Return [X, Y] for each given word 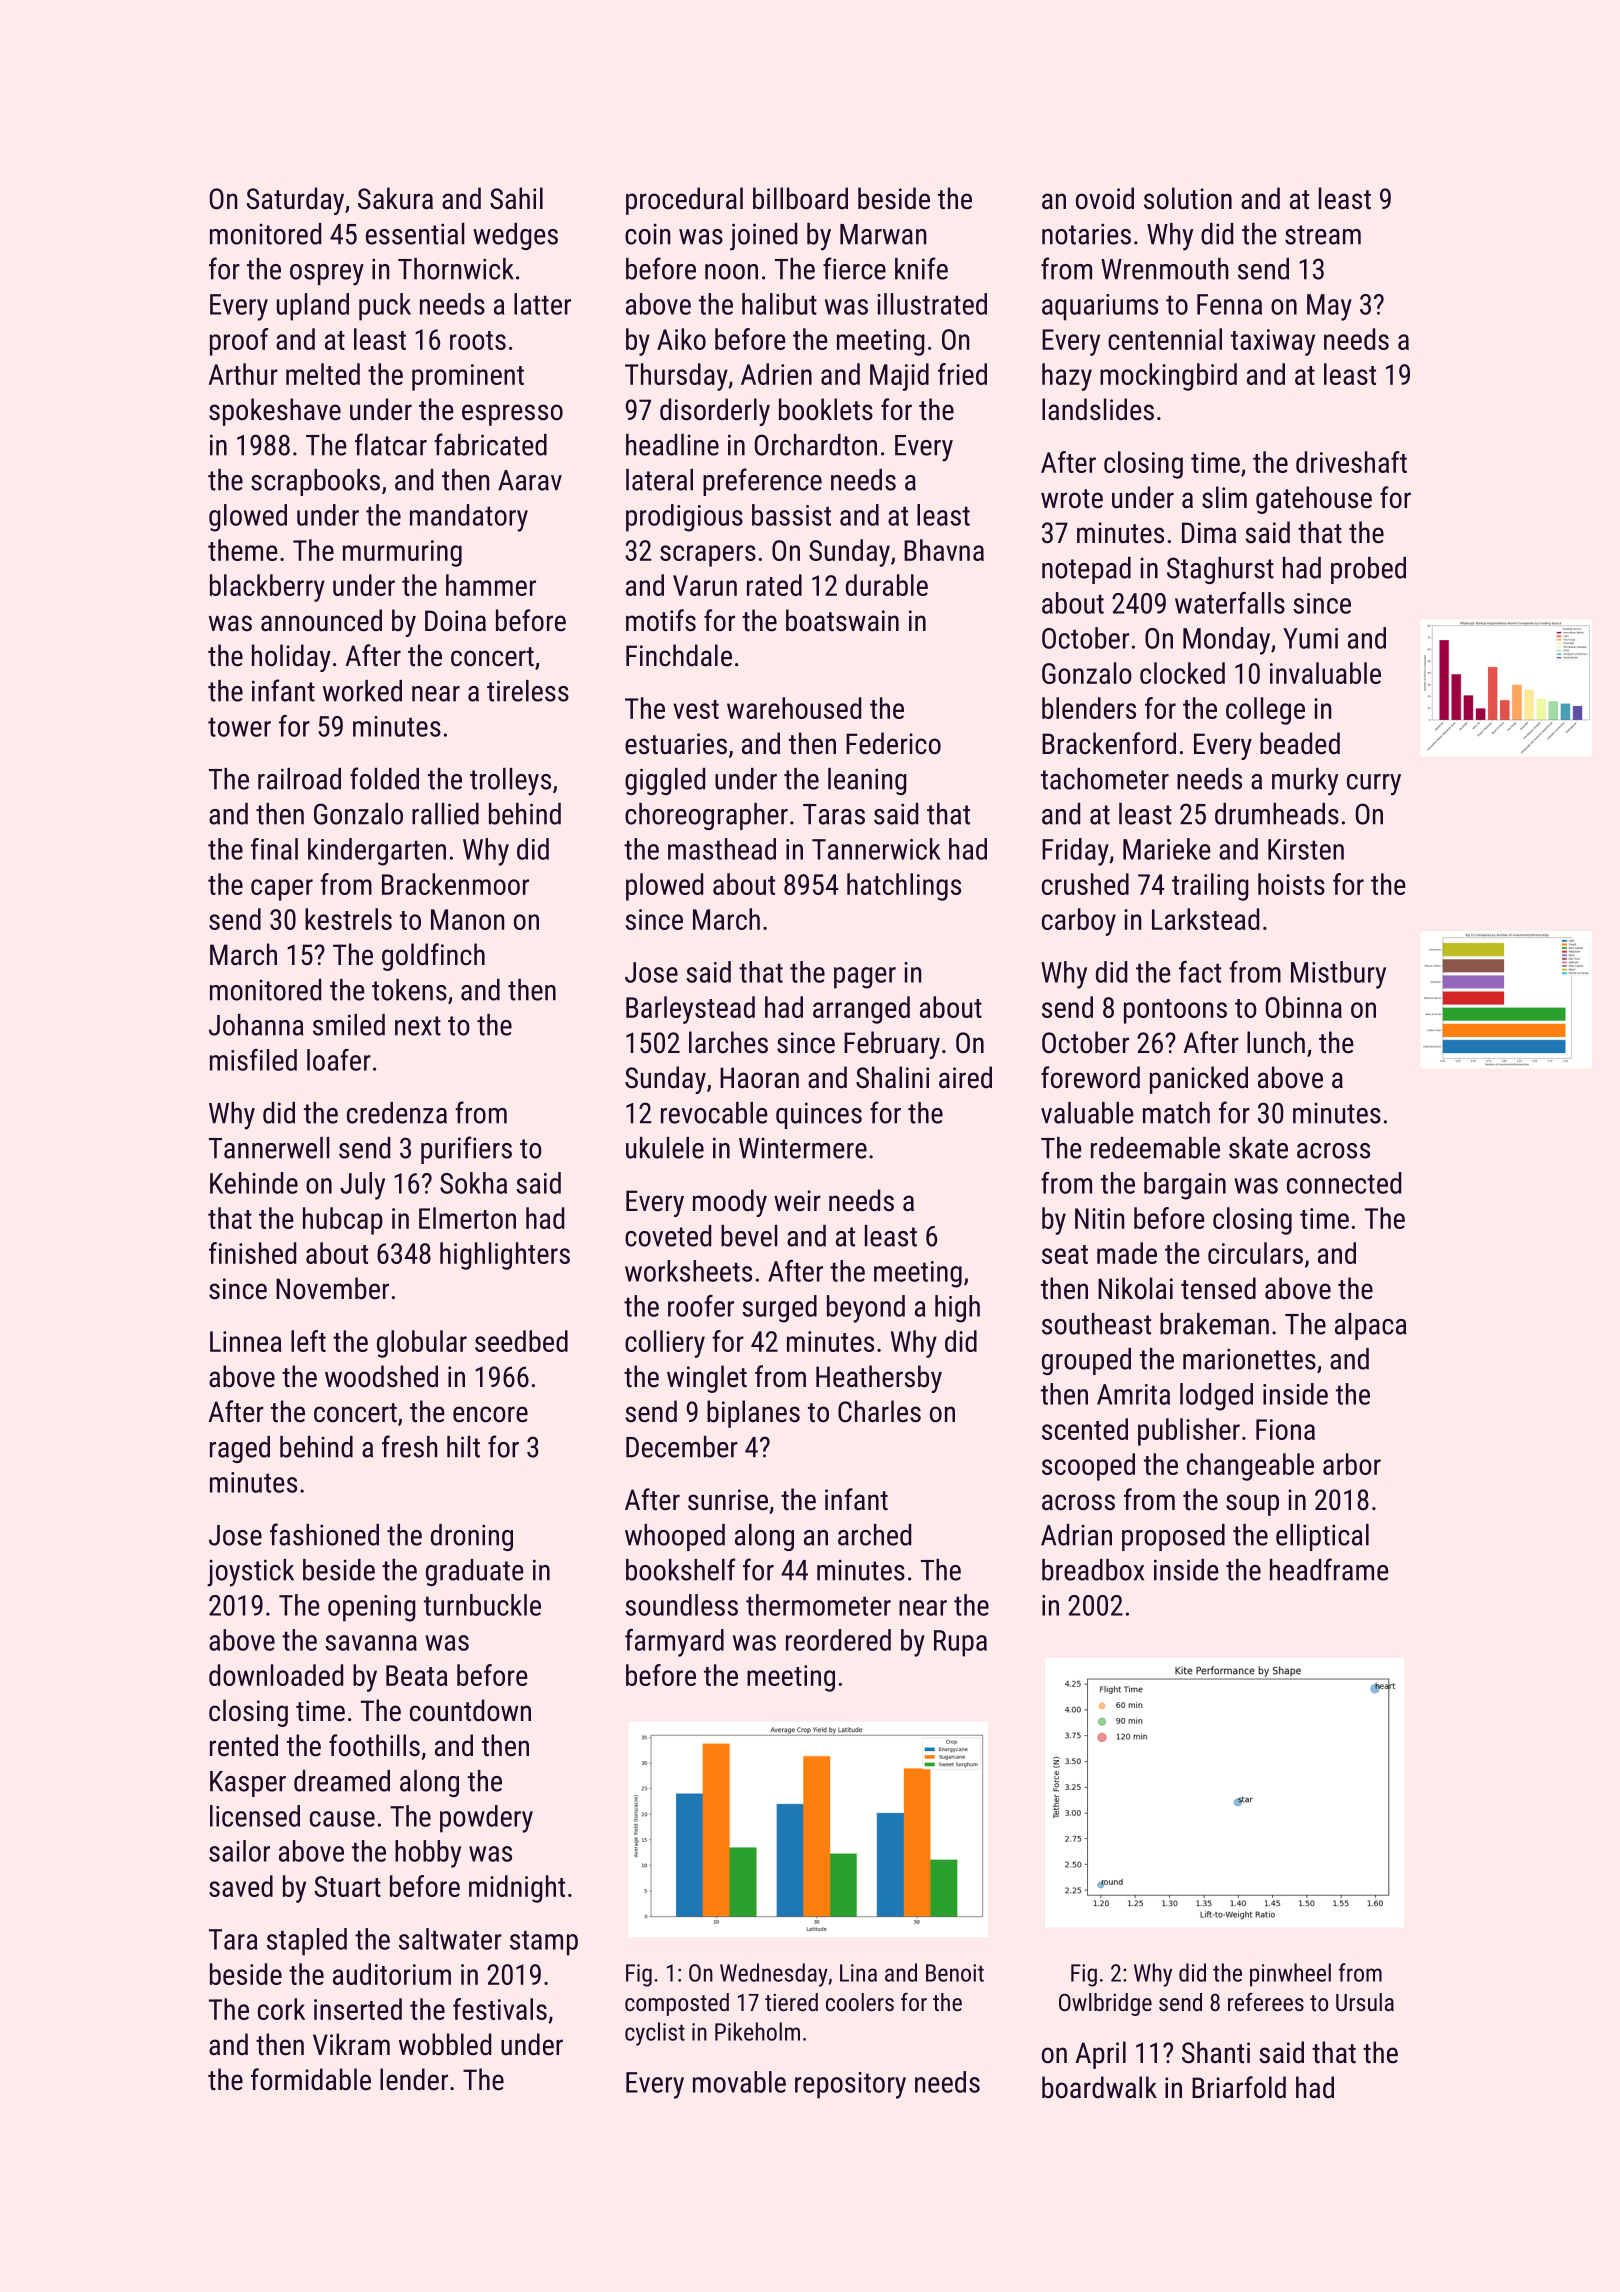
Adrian [1076, 1535]
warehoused [794, 708]
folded [384, 778]
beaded [1300, 743]
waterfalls [1230, 603]
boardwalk [1099, 2087]
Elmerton [467, 1218]
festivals [500, 2009]
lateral [659, 480]
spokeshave [275, 412]
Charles [879, 1411]
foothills [374, 1745]
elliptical [1322, 1537]
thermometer [818, 1605]
